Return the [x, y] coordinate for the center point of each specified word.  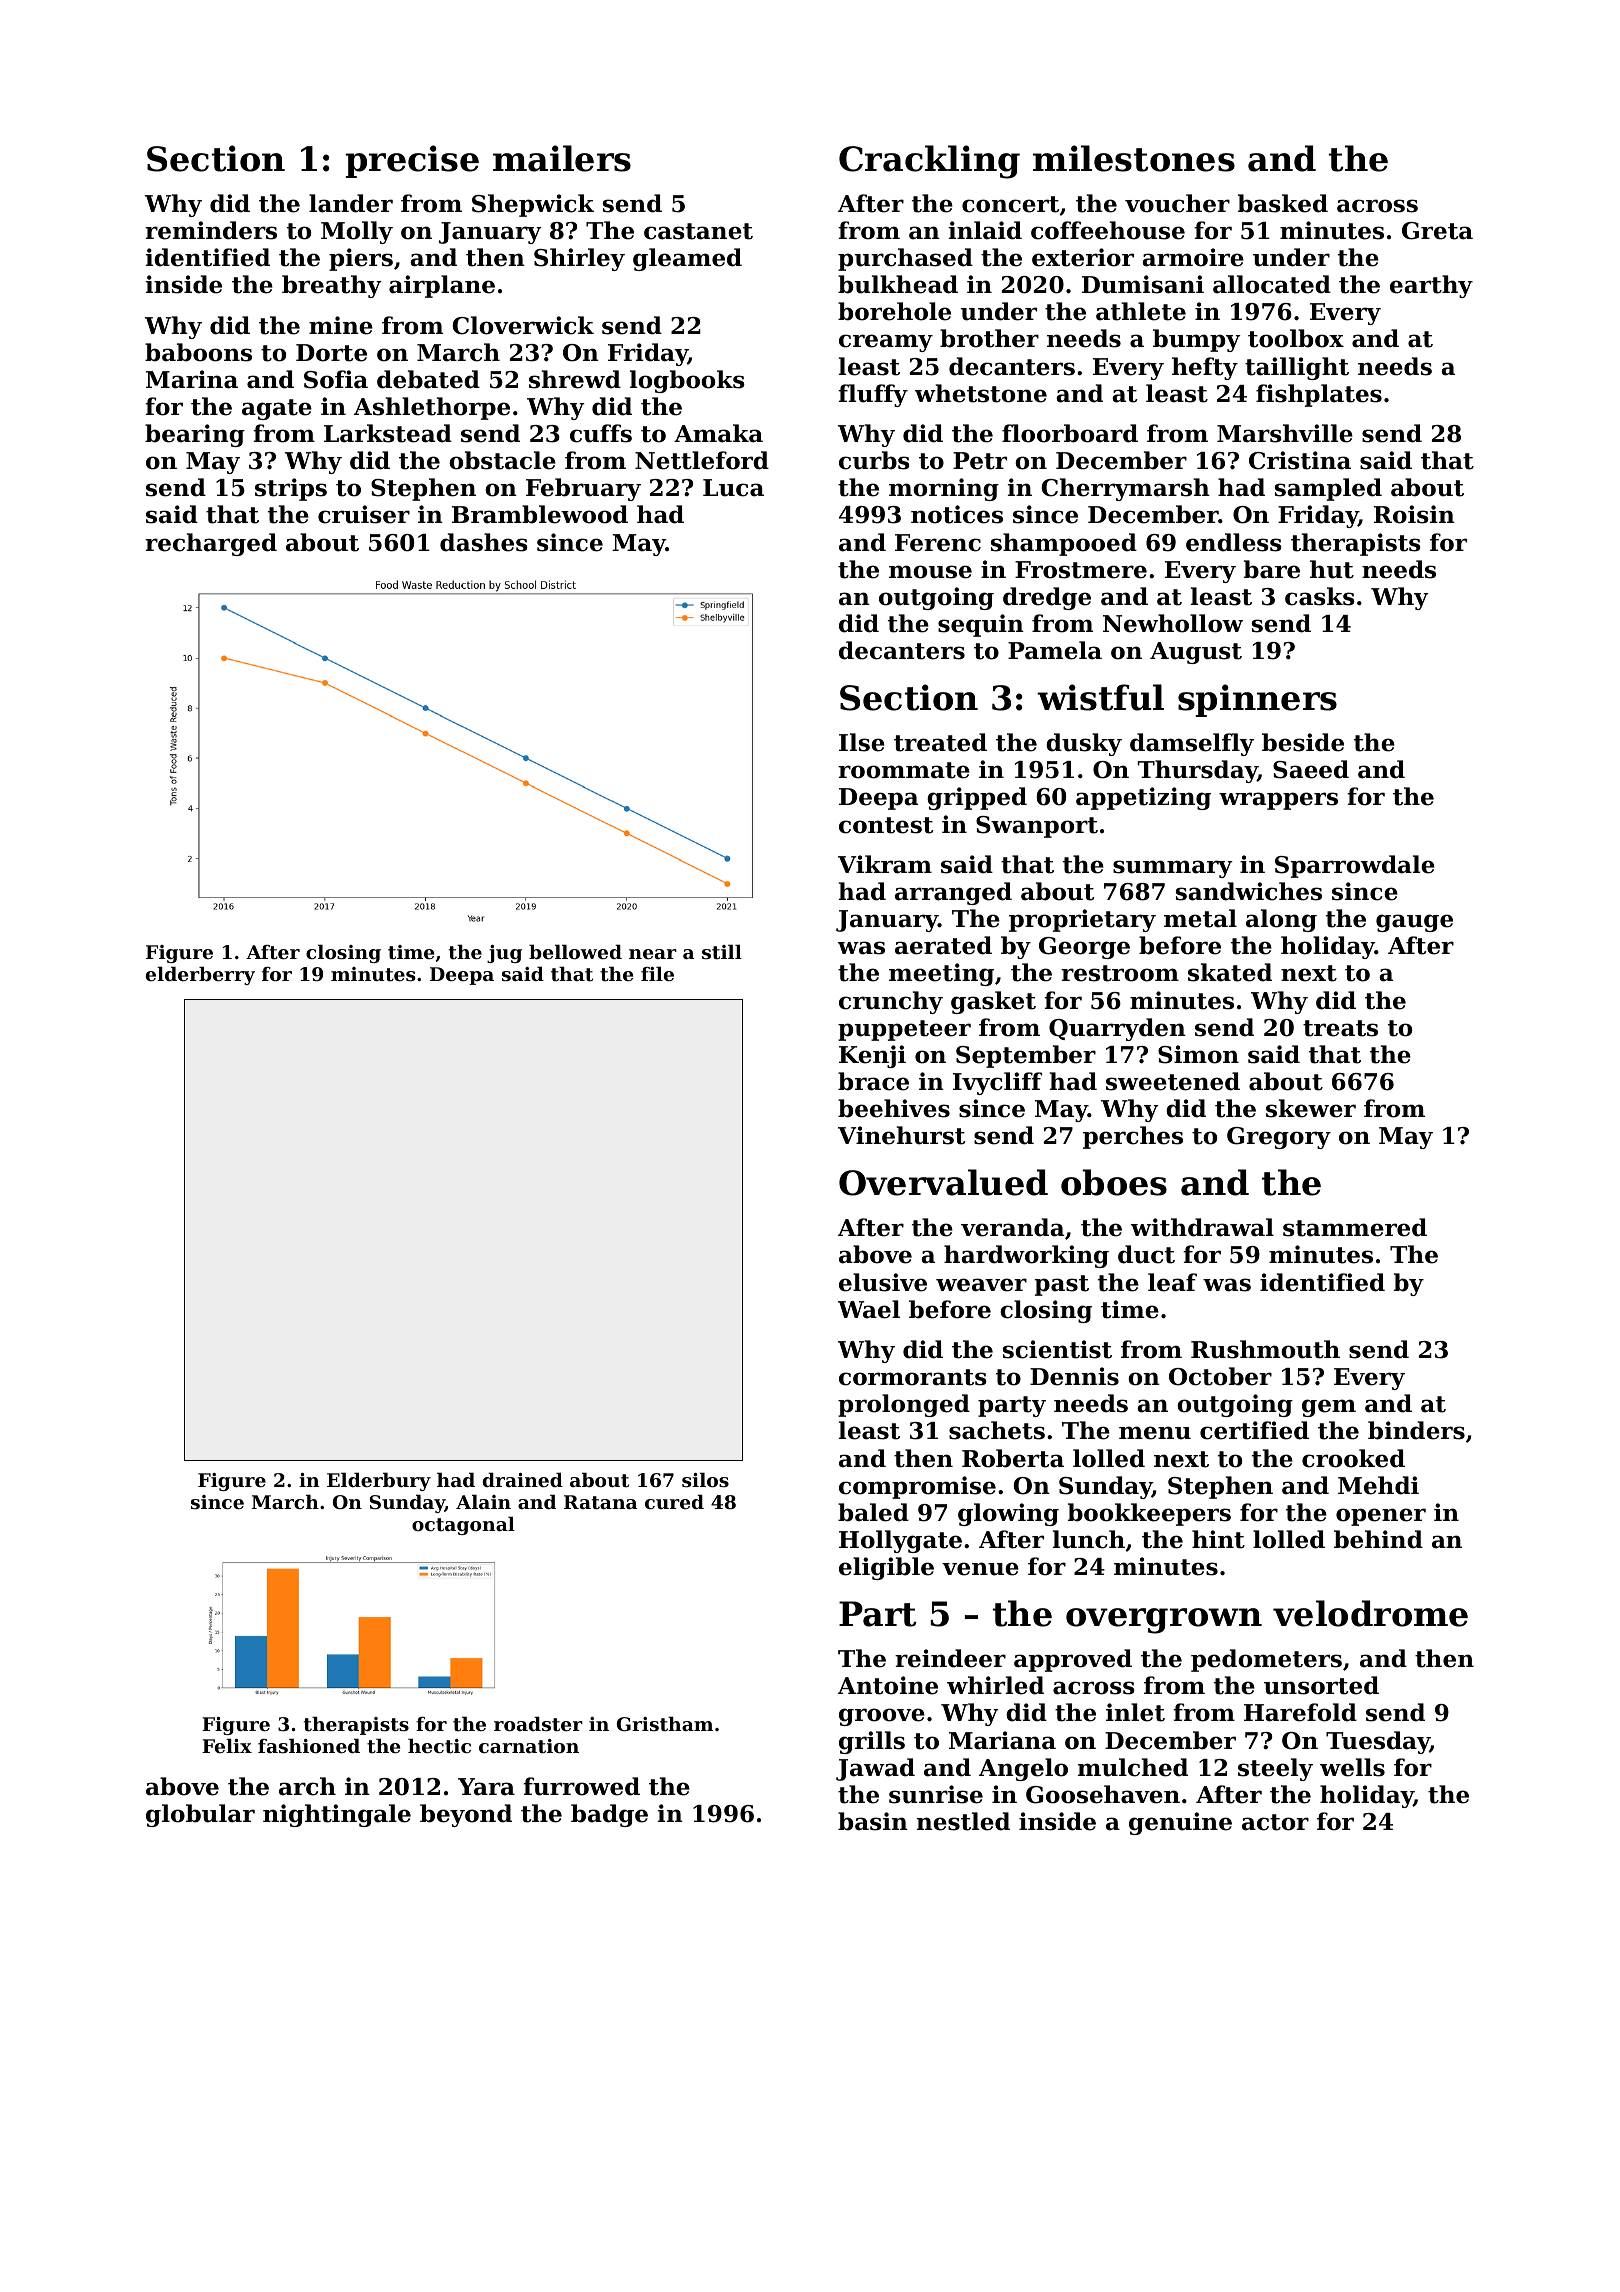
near [653, 954]
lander [351, 203]
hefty [1205, 368]
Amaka [718, 433]
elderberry [200, 975]
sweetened [1173, 1081]
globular [200, 1815]
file [657, 973]
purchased [905, 259]
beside [1303, 742]
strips [291, 489]
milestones [1134, 158]
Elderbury [379, 1481]
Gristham [665, 1724]
